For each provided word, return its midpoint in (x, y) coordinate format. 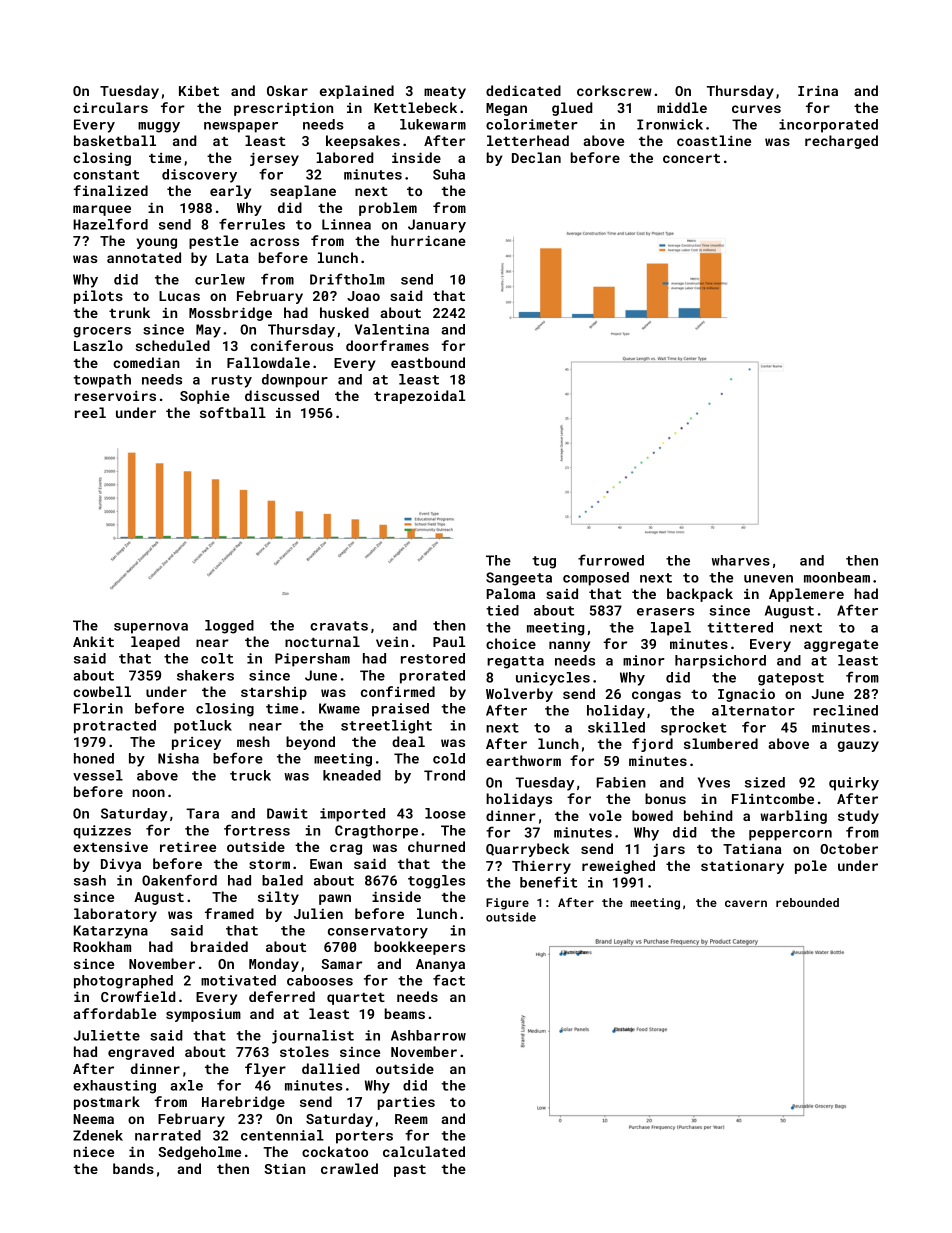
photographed (123, 982)
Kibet (199, 90)
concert (691, 158)
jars (669, 850)
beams (405, 1013)
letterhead (528, 140)
